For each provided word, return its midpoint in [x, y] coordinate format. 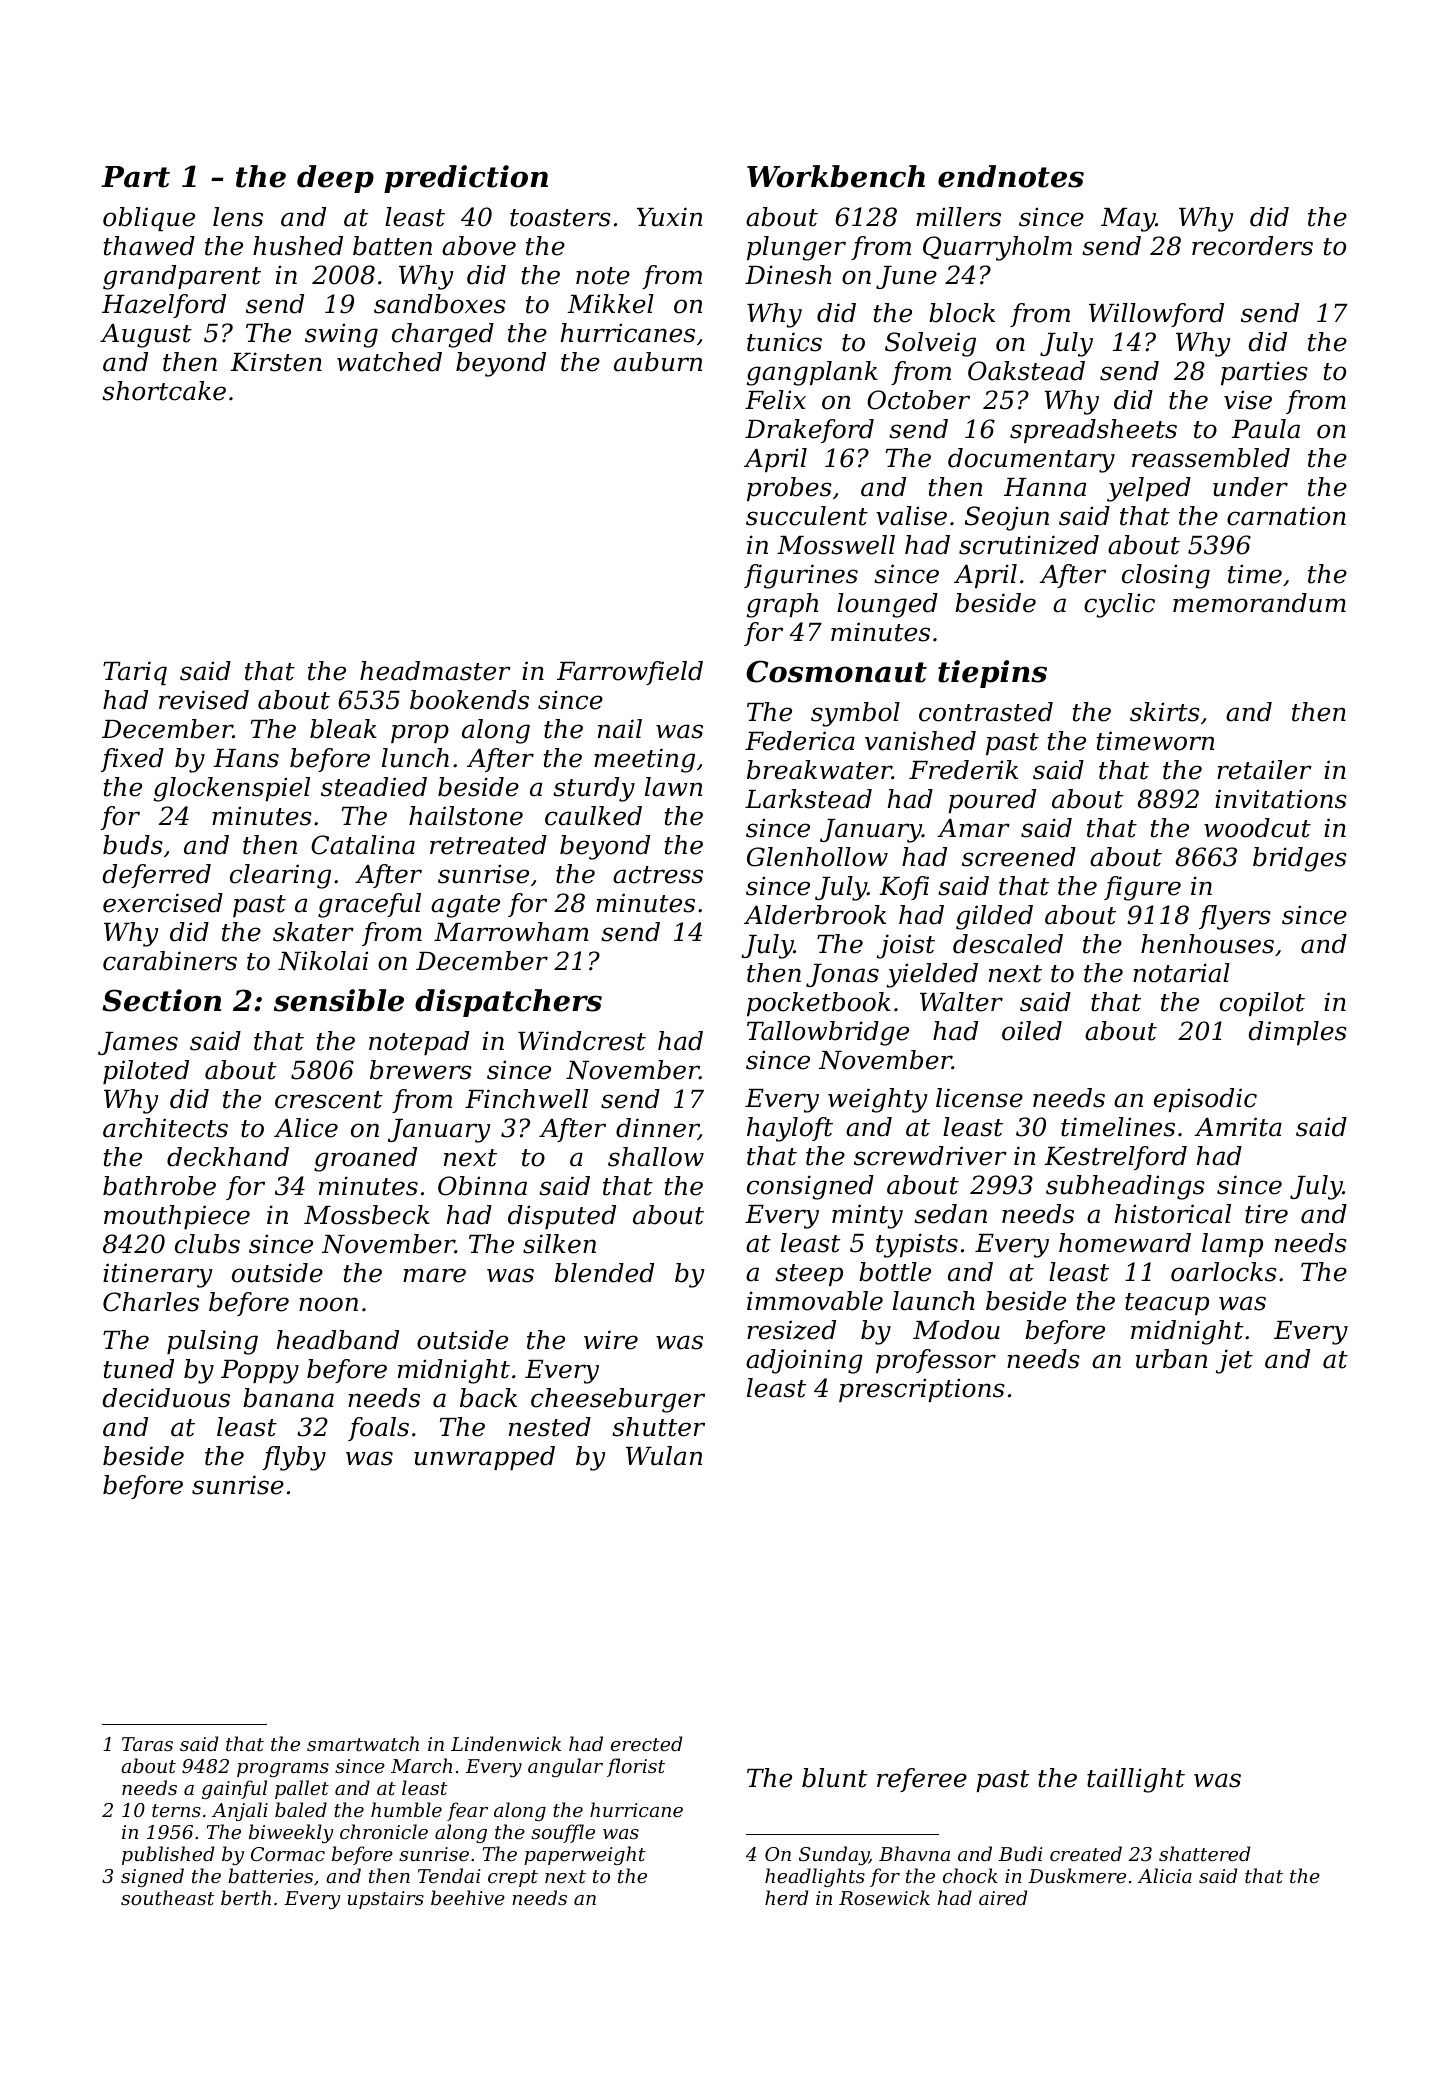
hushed [298, 246]
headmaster [435, 671]
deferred [157, 876]
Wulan [664, 1456]
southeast [168, 1897]
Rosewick [884, 1897]
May [1128, 220]
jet [1234, 1361]
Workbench [836, 176]
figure [1142, 888]
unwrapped [484, 1458]
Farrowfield [630, 673]
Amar [973, 828]
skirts [1165, 712]
